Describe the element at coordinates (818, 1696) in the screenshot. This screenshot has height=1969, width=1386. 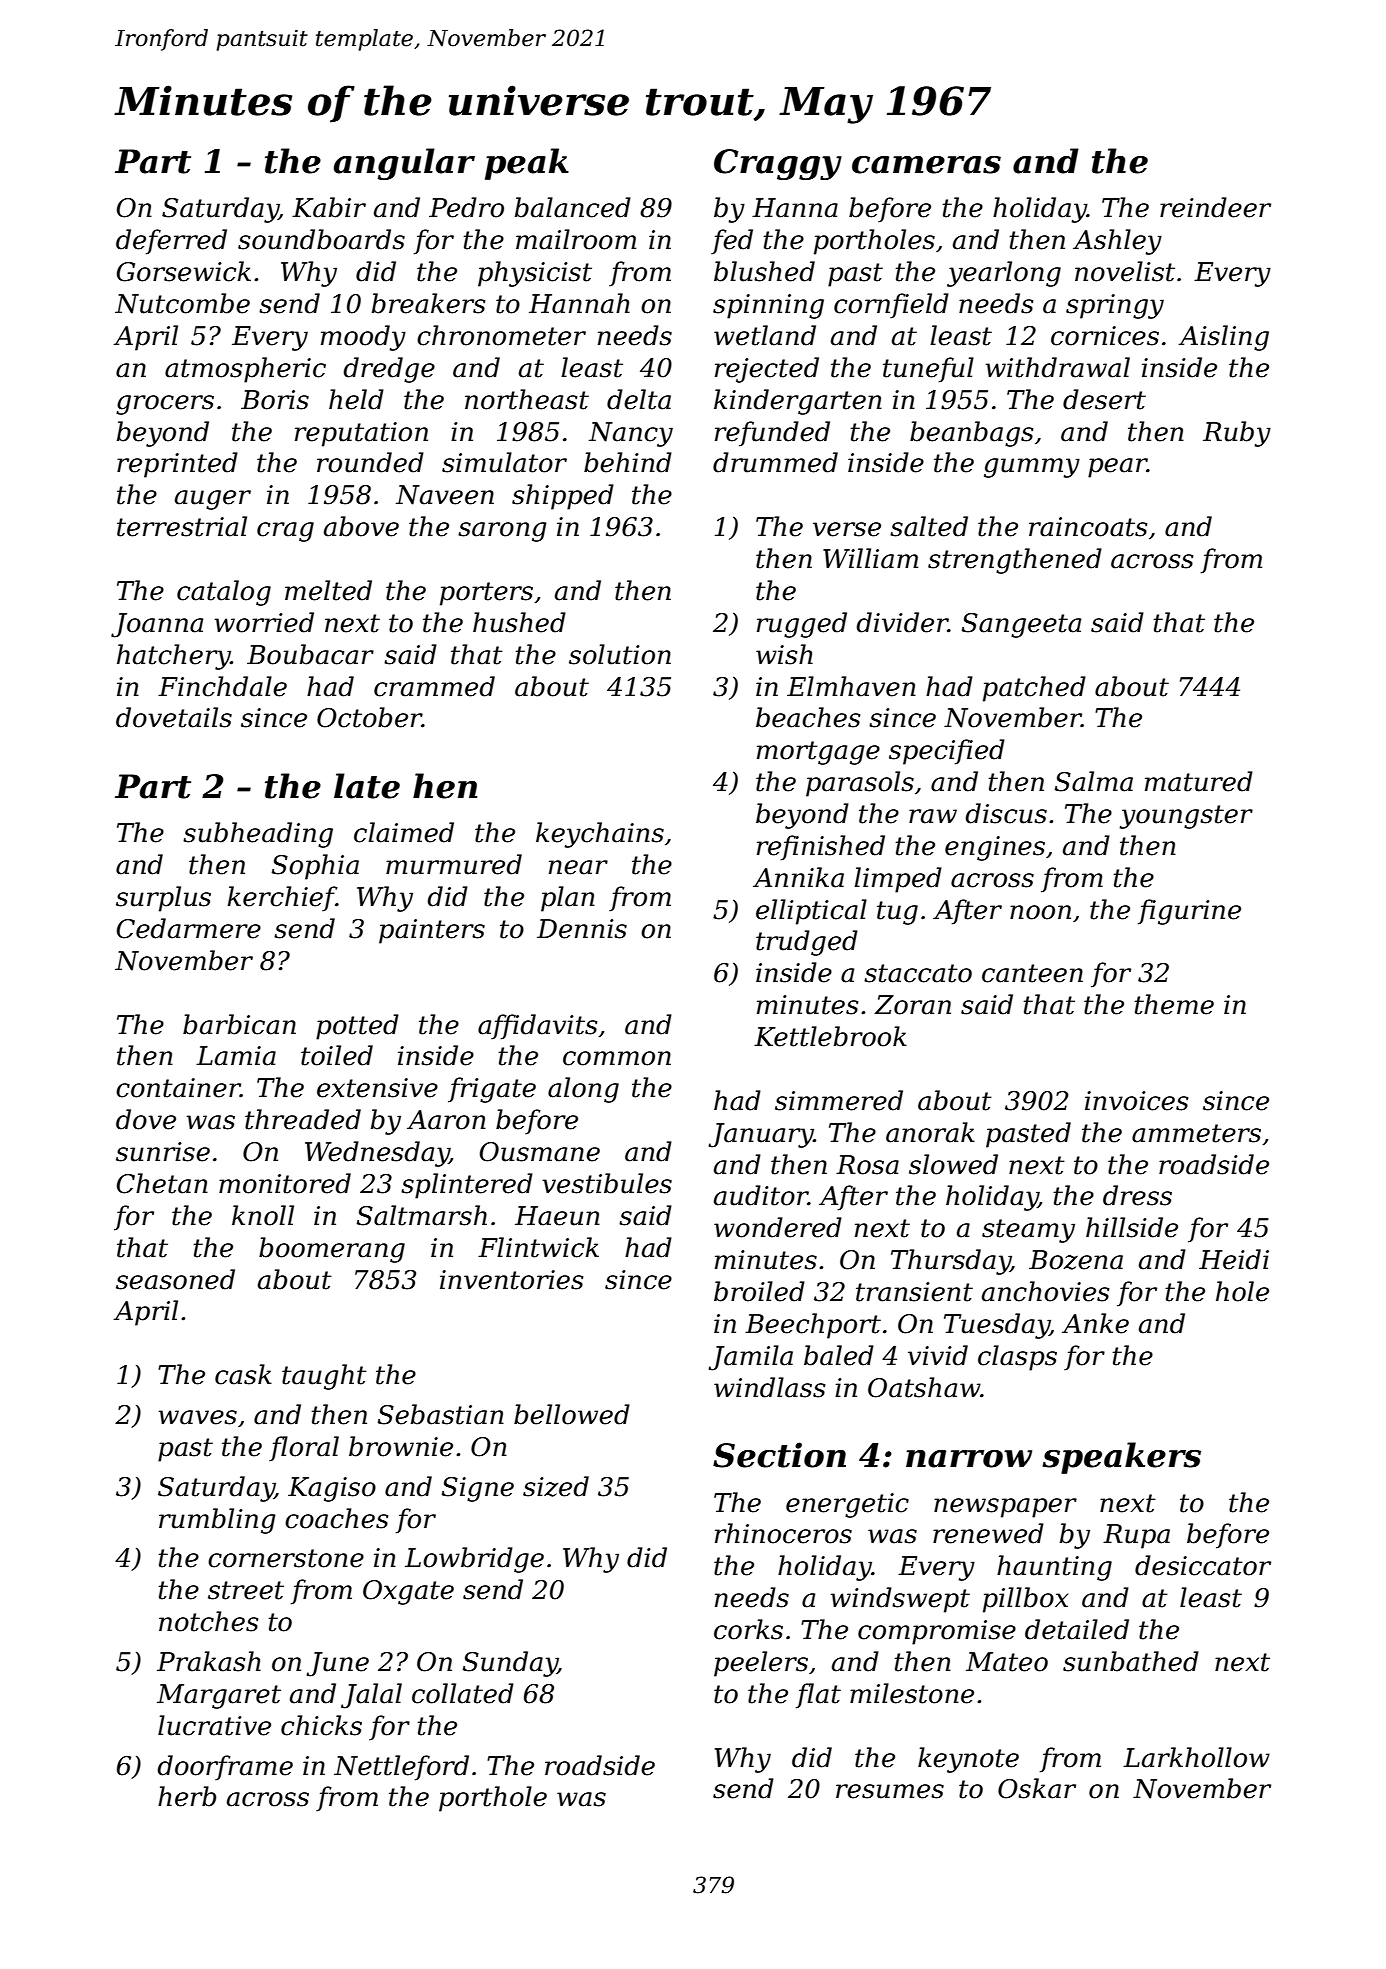
I see `flat` at that location.
